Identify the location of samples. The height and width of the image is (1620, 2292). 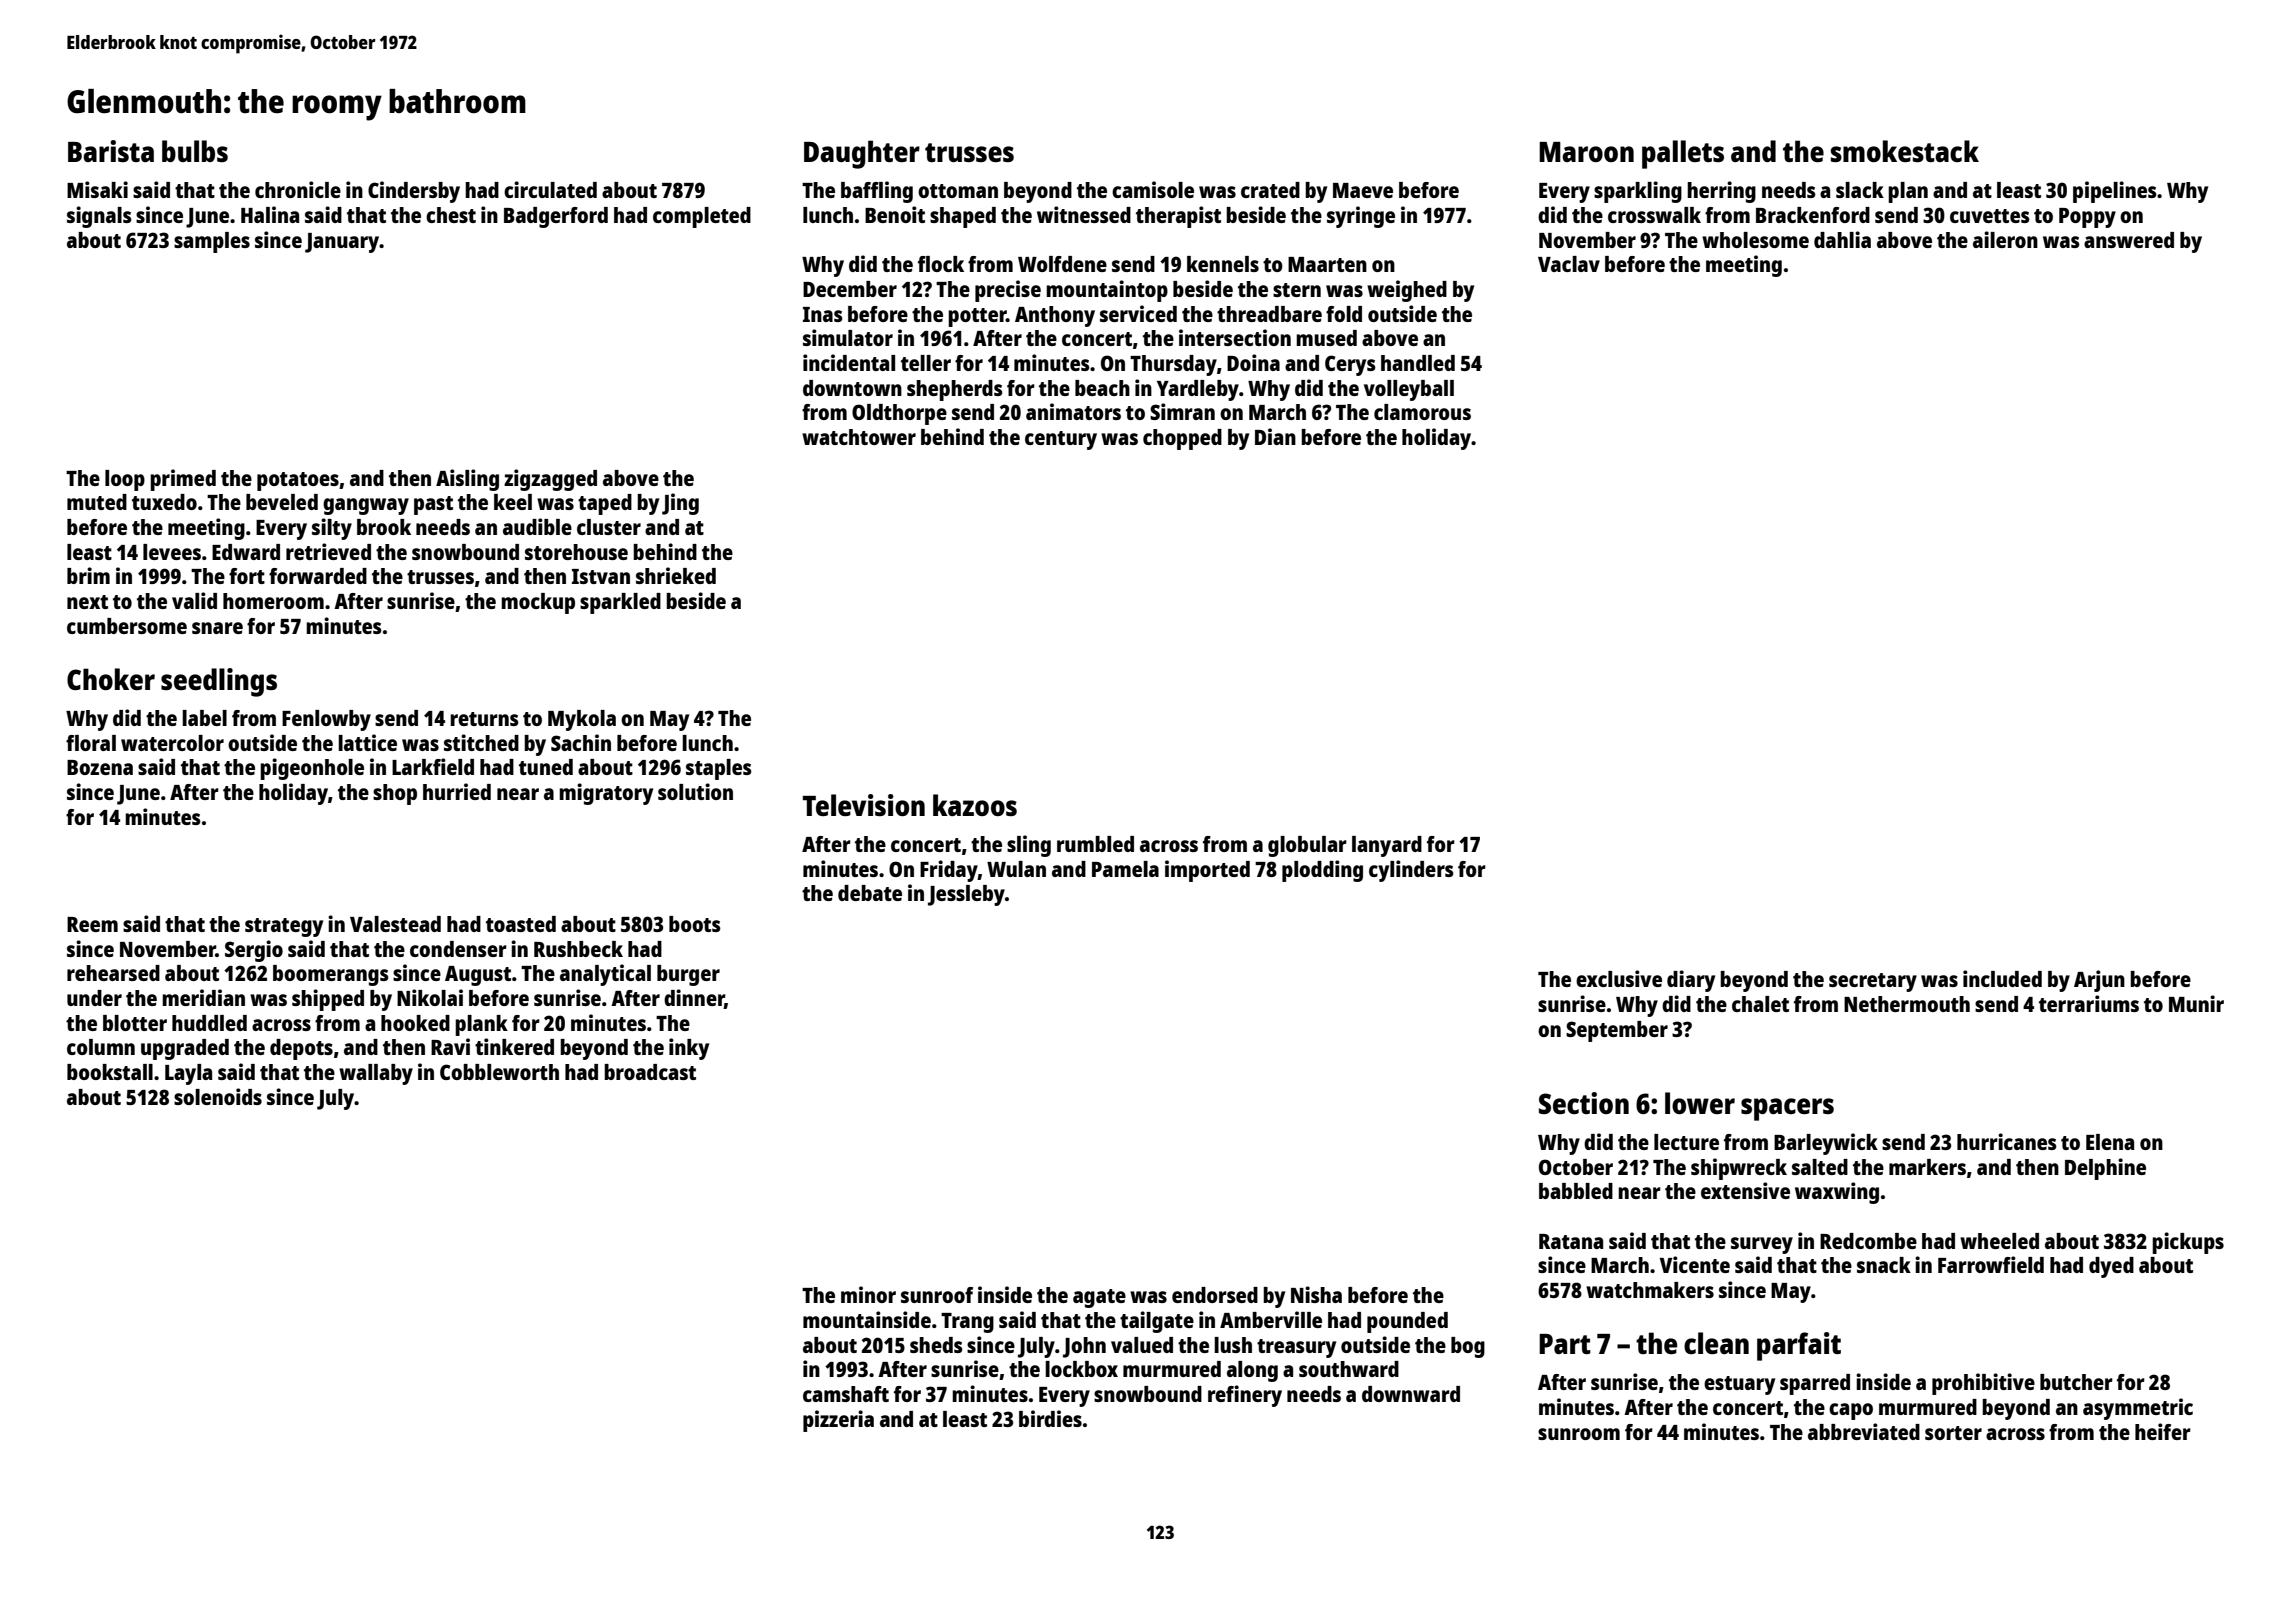
(212, 242).
